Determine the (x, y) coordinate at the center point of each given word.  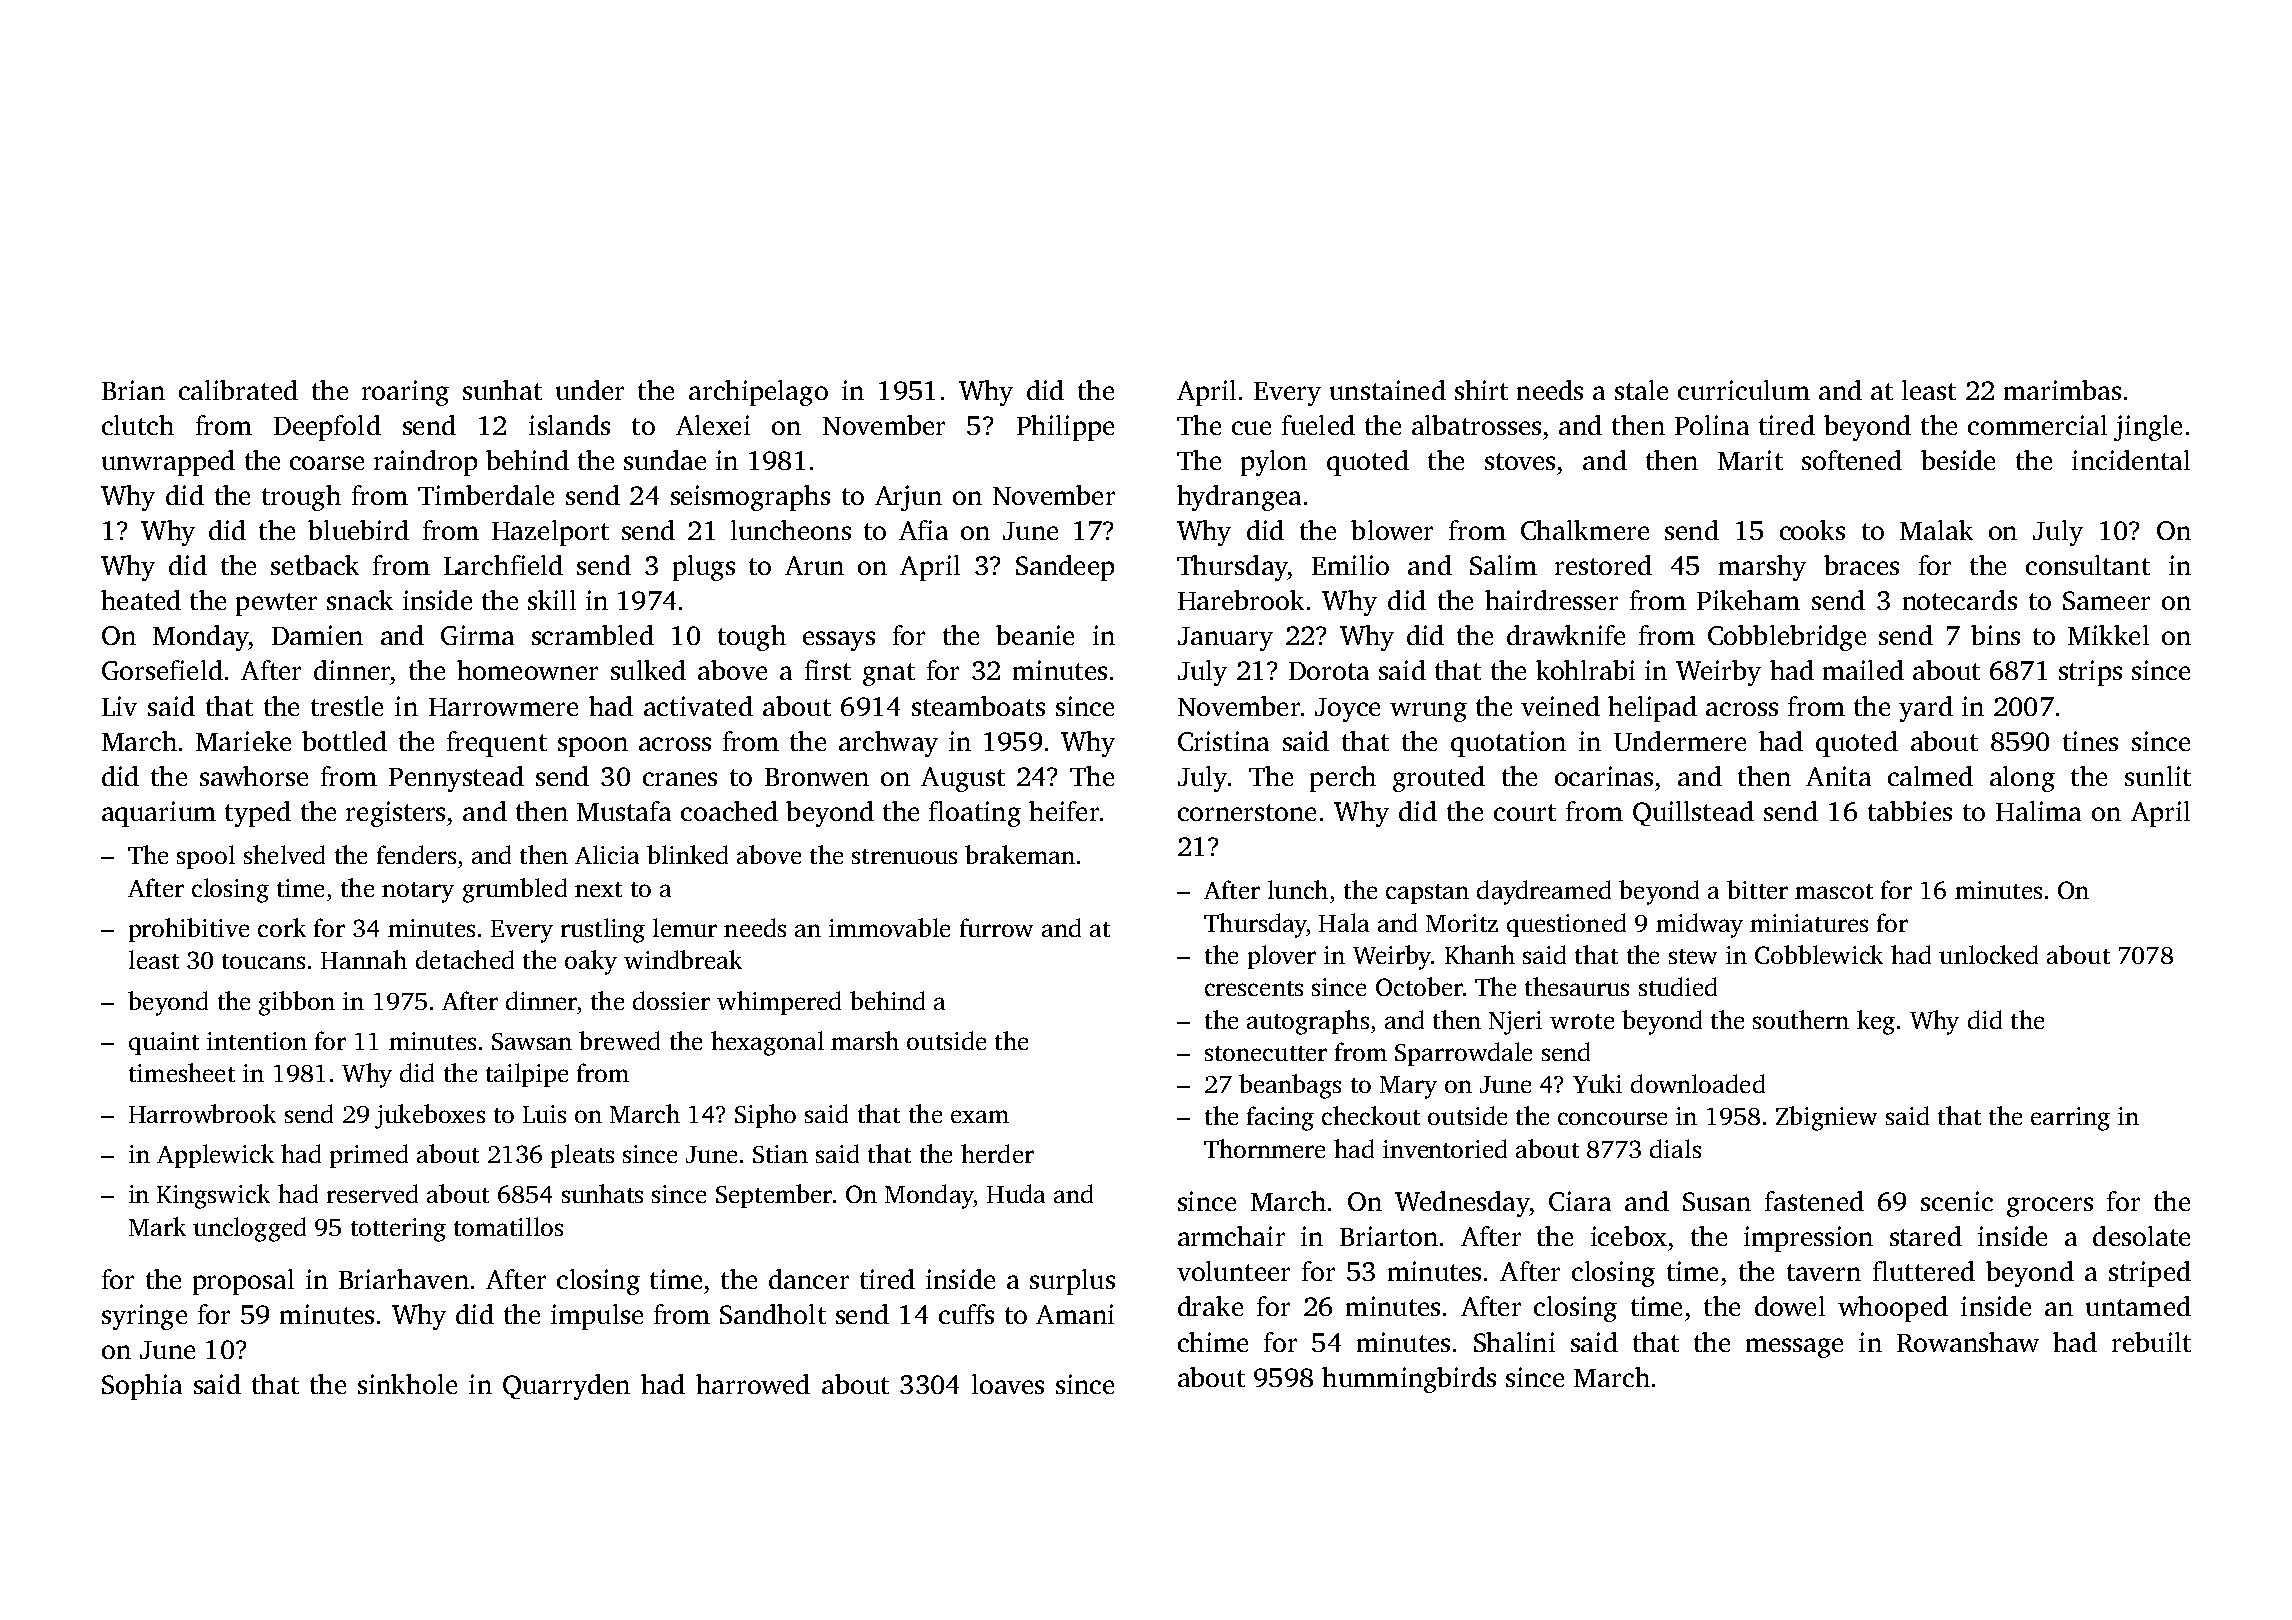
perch (1343, 779)
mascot (1834, 891)
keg (1876, 1022)
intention (257, 1041)
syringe (144, 1317)
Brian (133, 390)
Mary (1408, 1087)
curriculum (1744, 390)
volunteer (1233, 1271)
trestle (347, 706)
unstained (1388, 390)
